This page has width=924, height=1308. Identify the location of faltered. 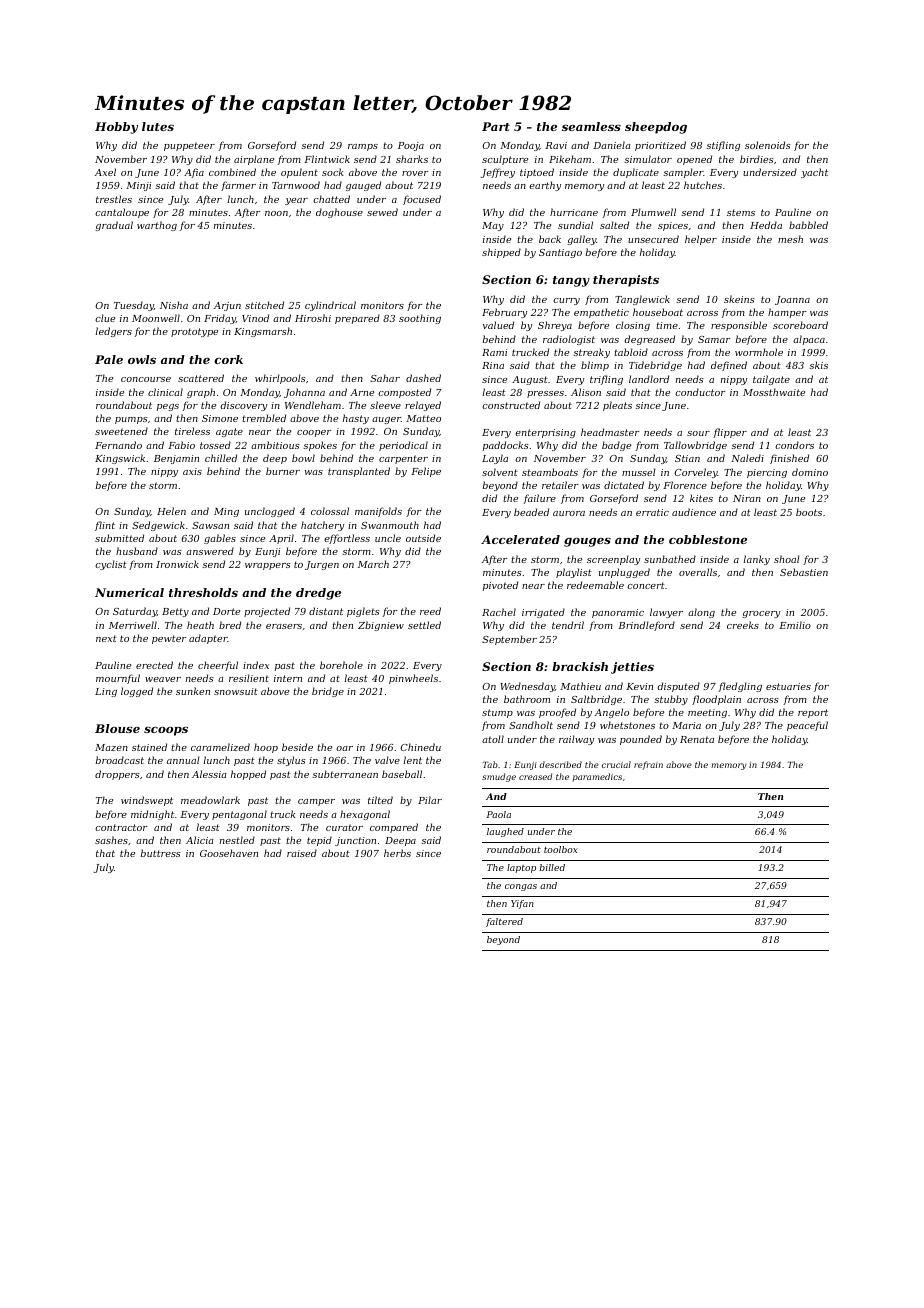
(504, 922).
